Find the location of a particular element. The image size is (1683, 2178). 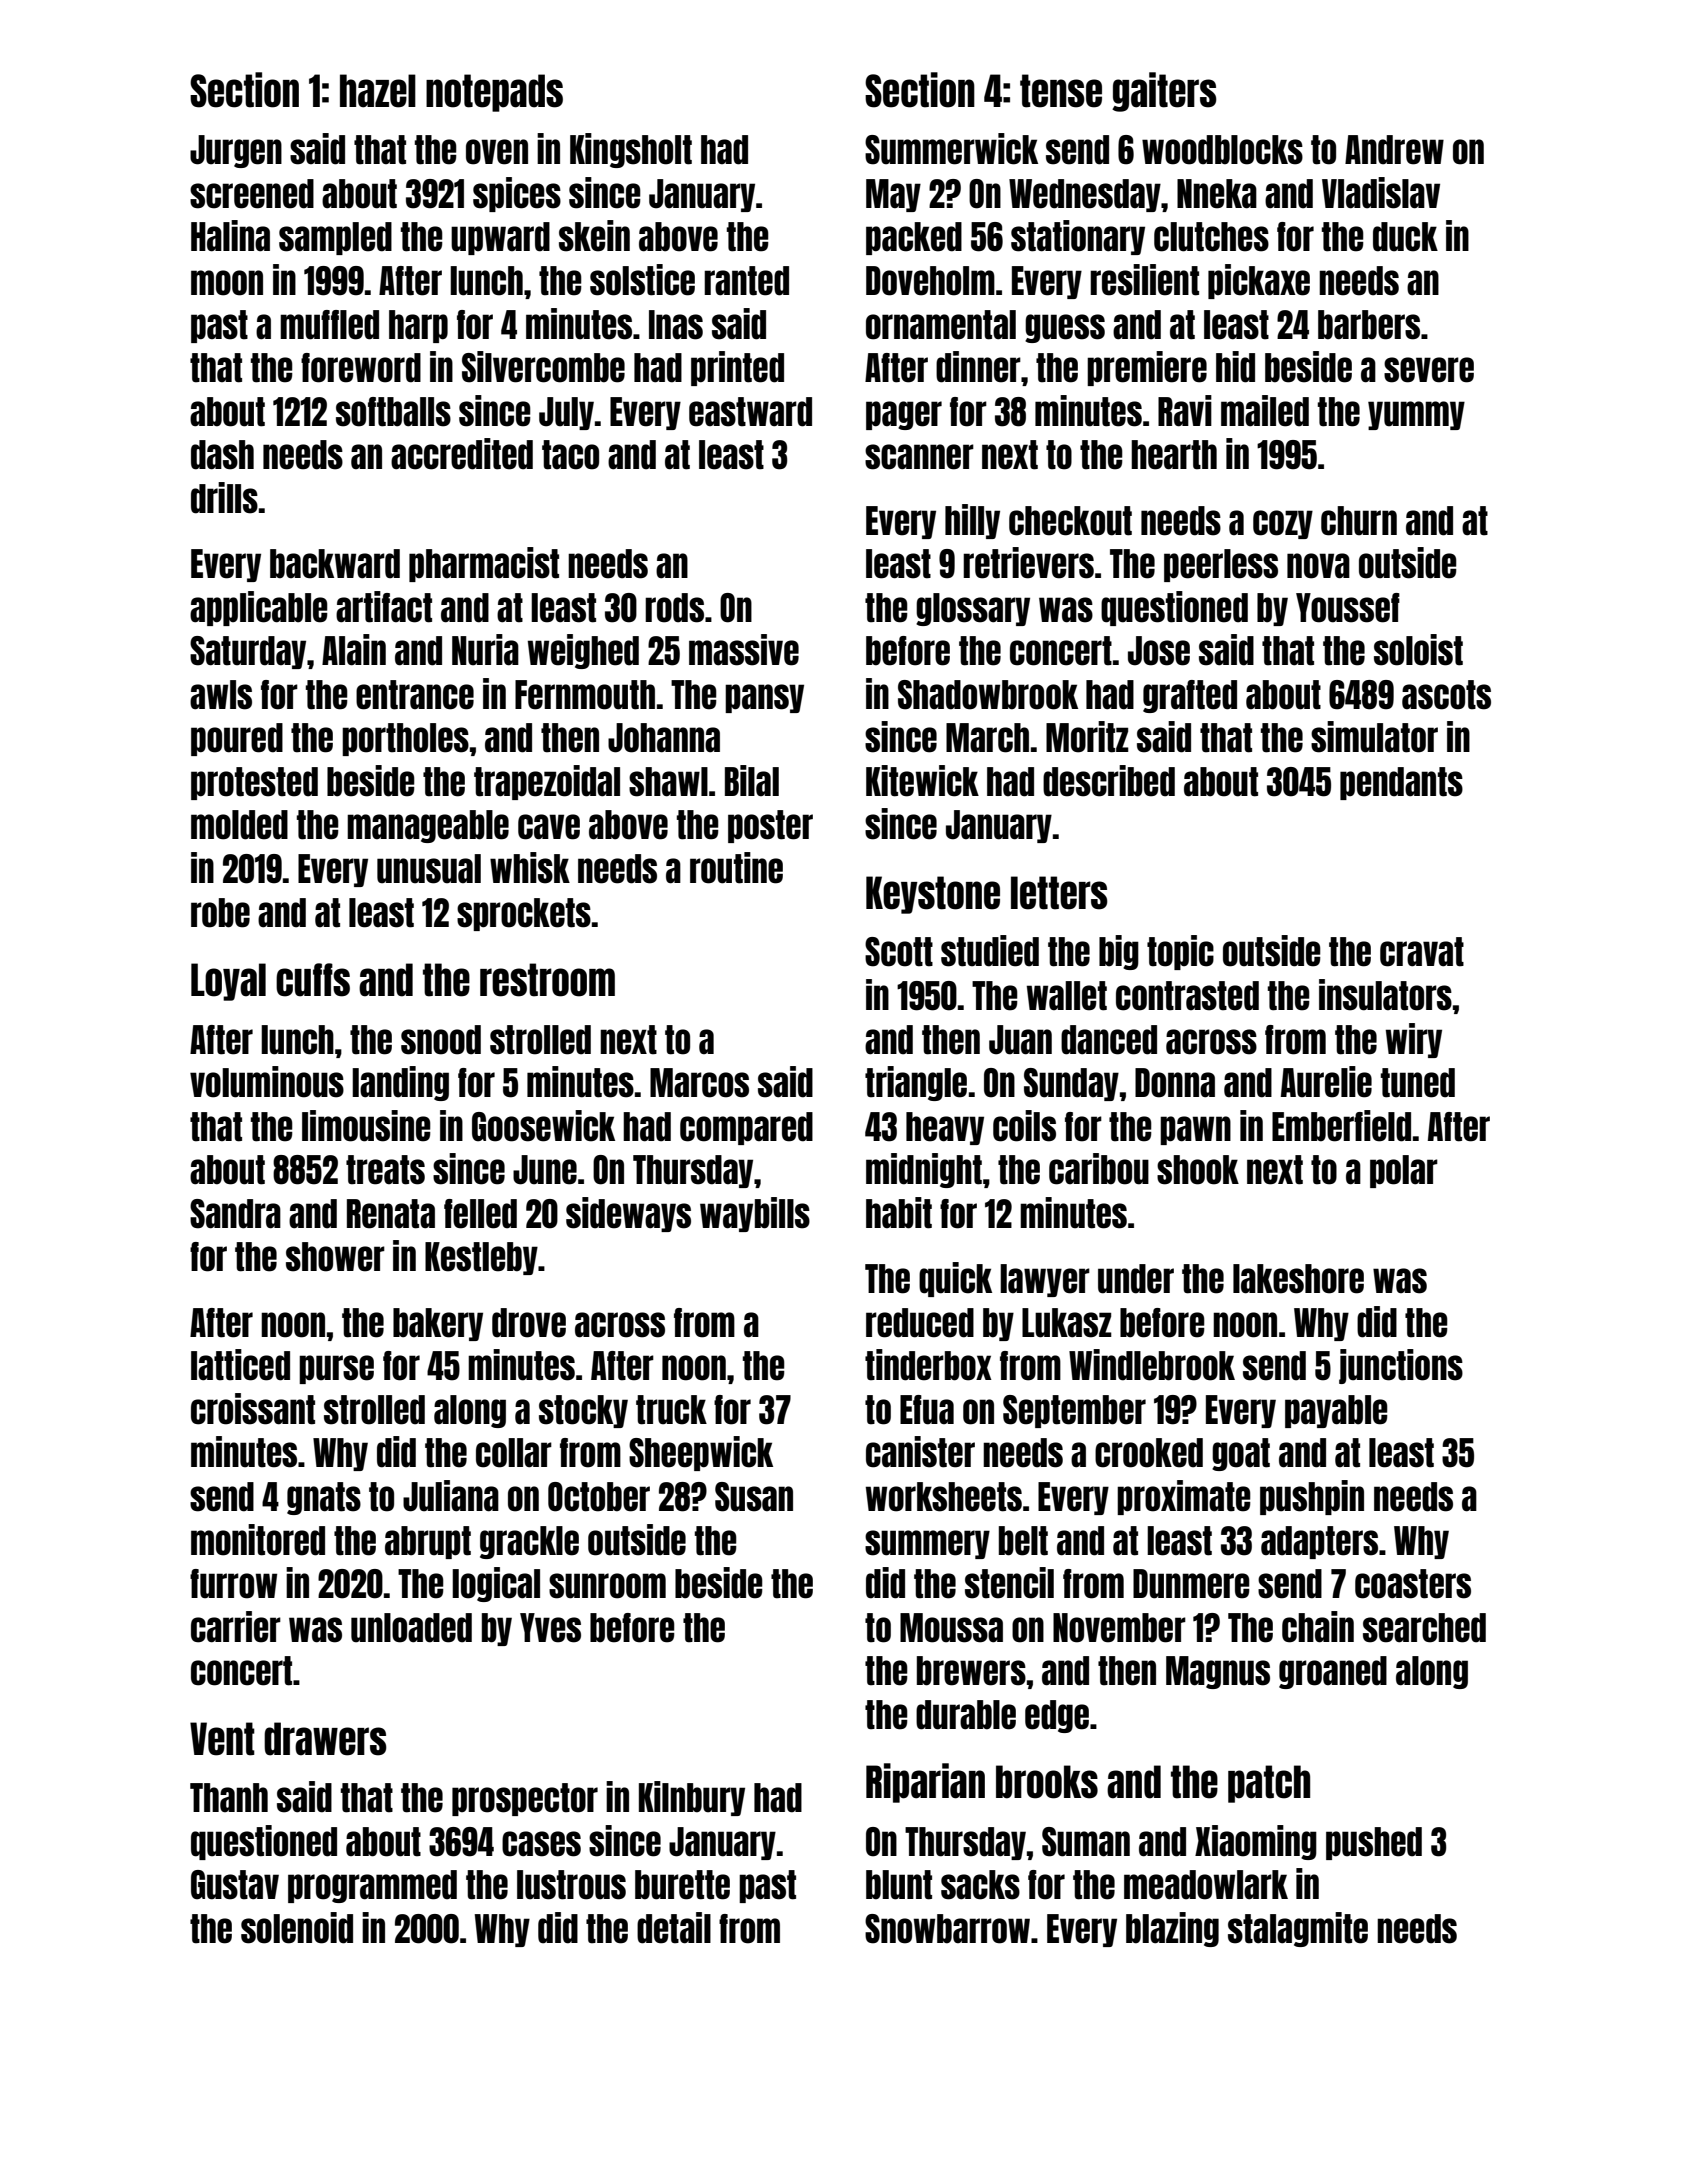

cravat is located at coordinates (1422, 952).
